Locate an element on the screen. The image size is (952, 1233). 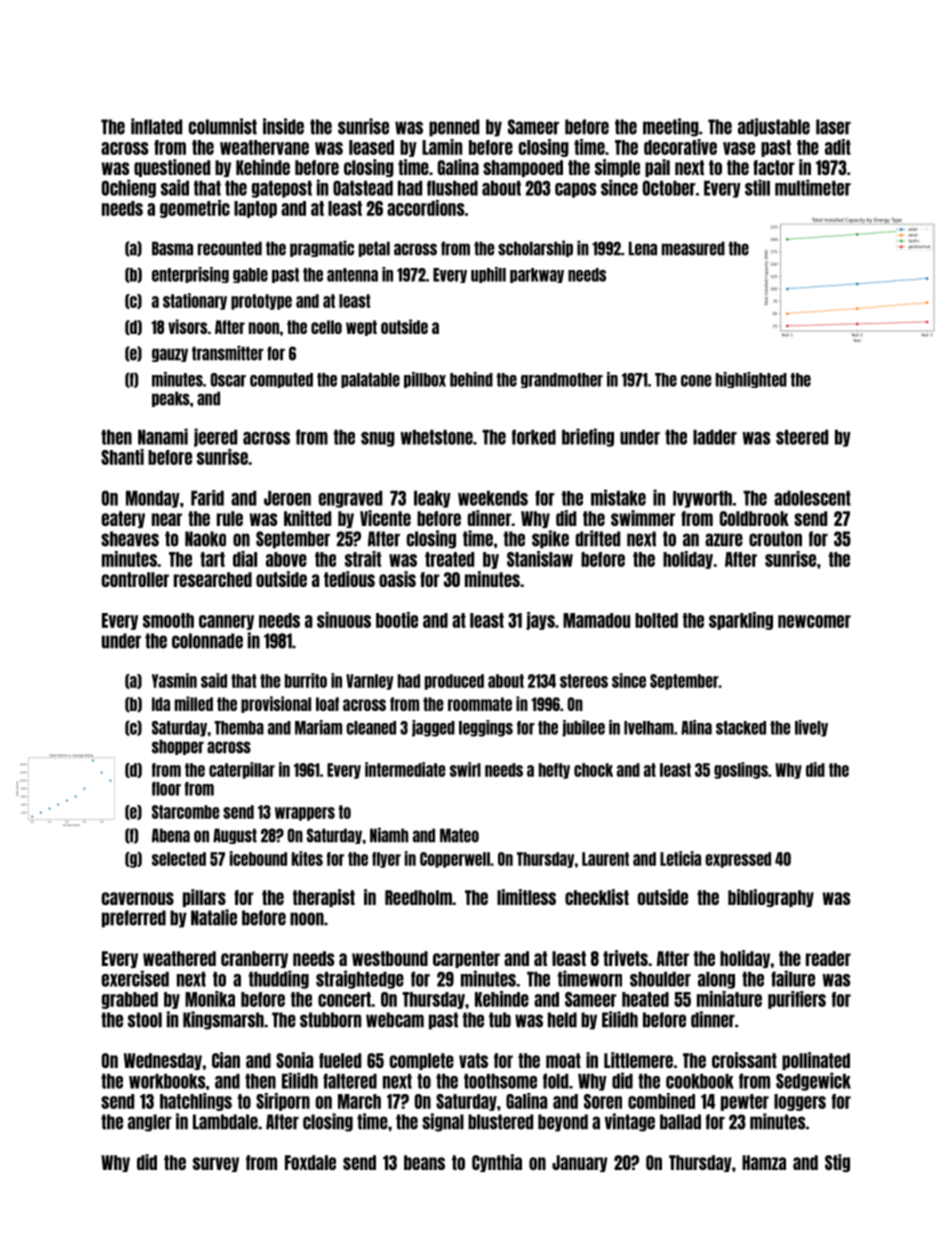
Yasmin is located at coordinates (174, 680).
